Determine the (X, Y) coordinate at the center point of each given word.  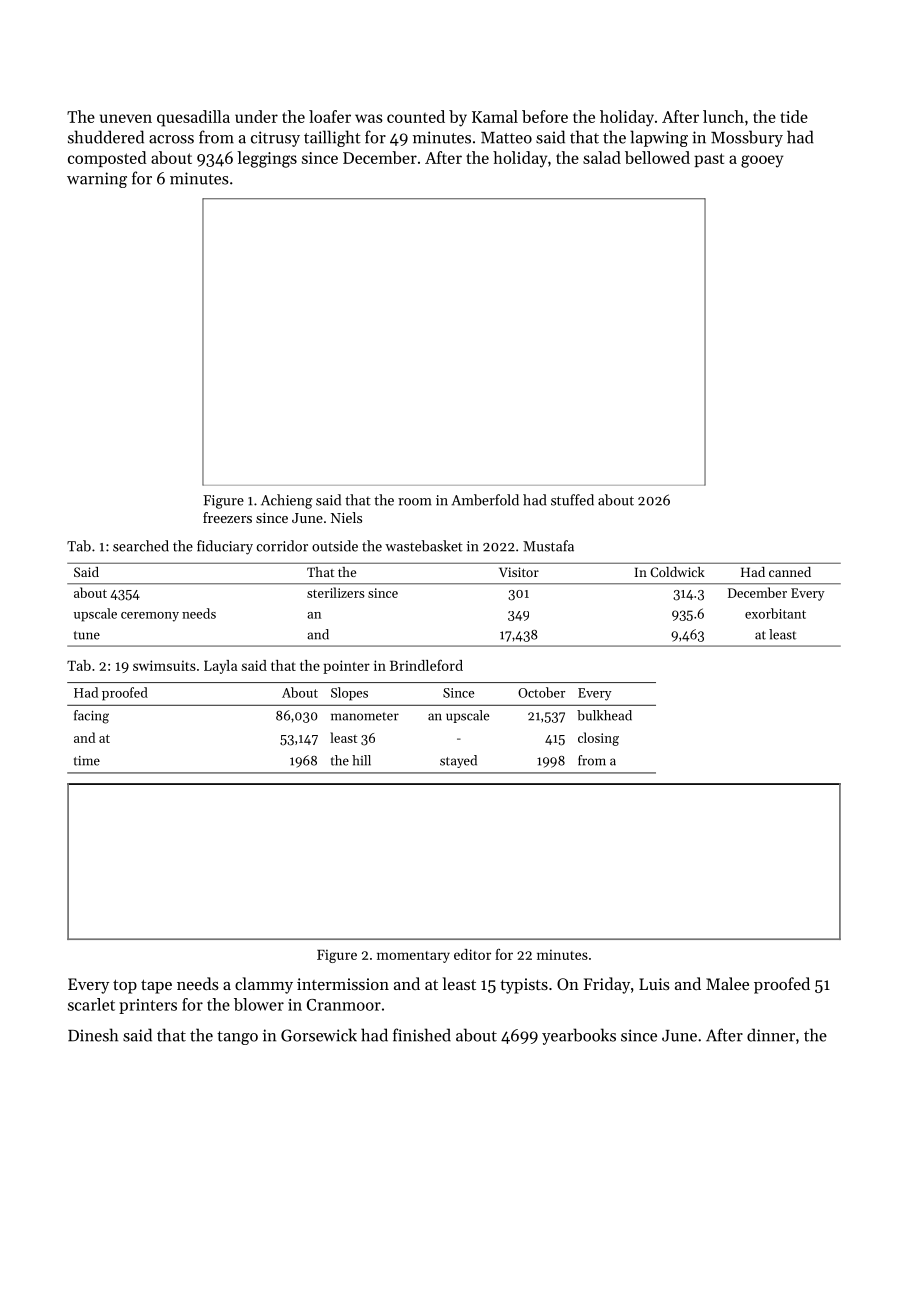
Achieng (286, 501)
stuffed (572, 500)
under (256, 116)
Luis (654, 984)
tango (237, 1038)
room (414, 502)
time (87, 761)
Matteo (506, 138)
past (709, 160)
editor (472, 954)
